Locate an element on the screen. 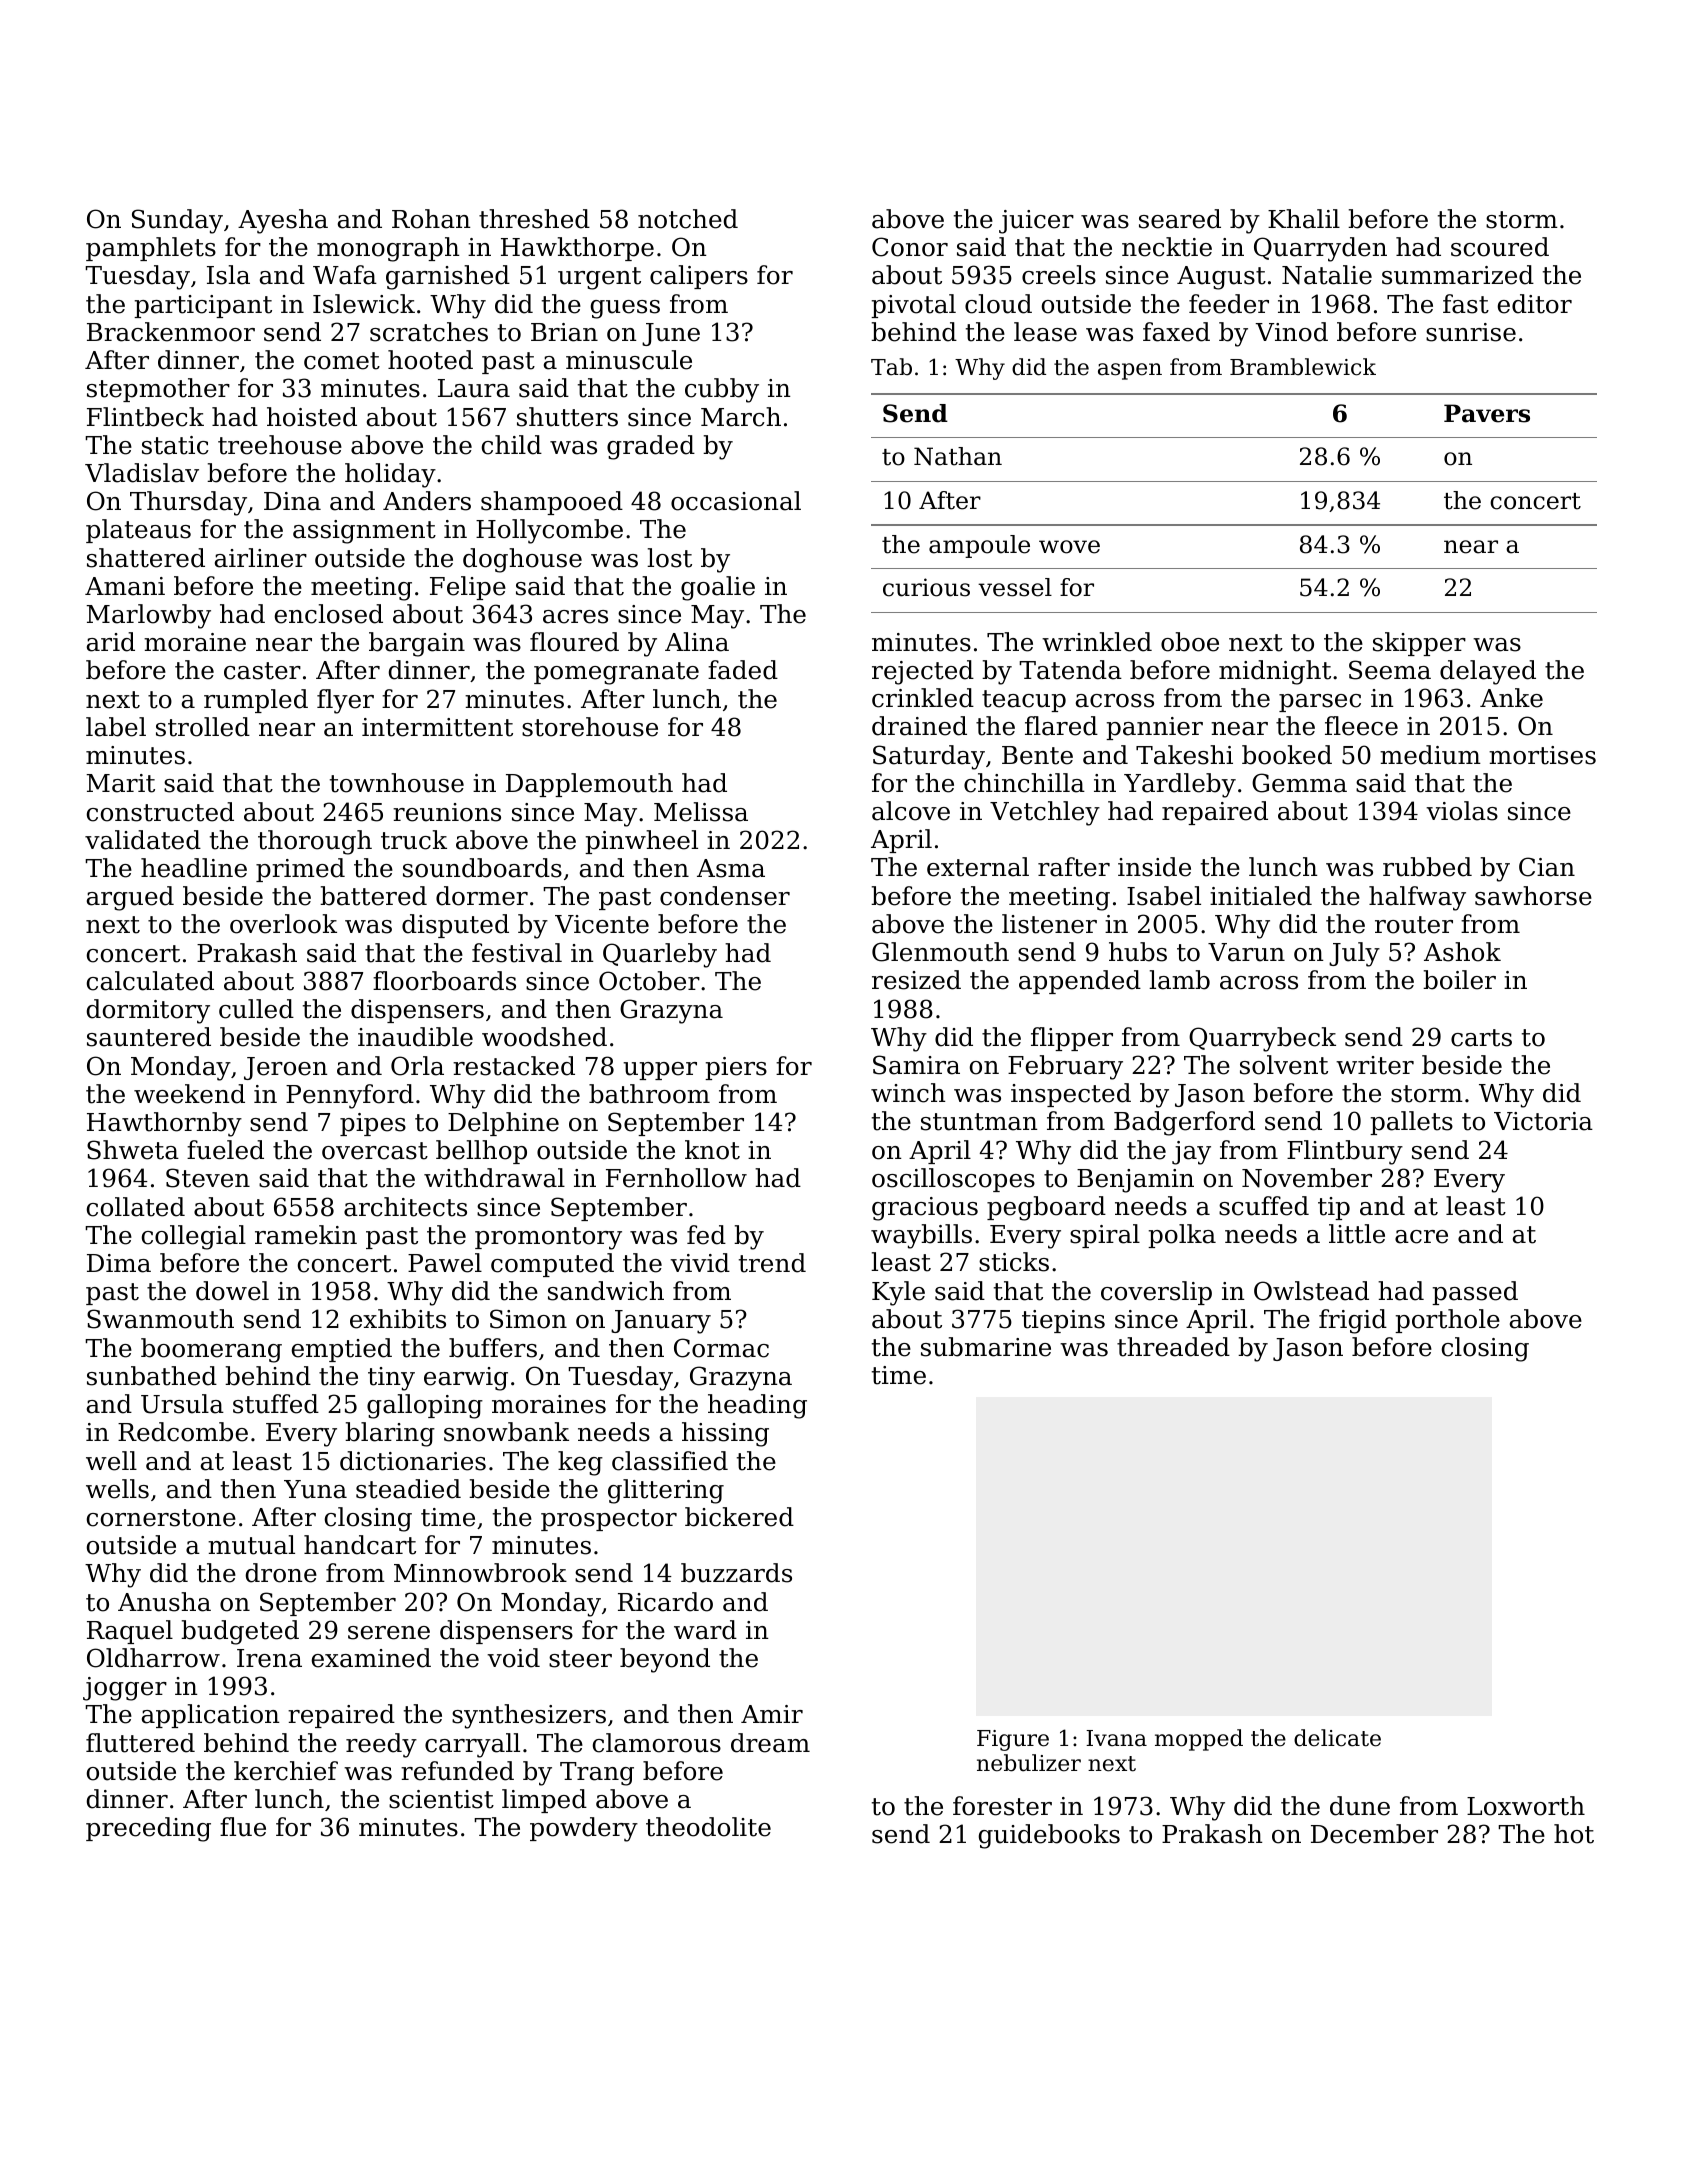 The height and width of the screenshot is (2178, 1683). Pawel is located at coordinates (445, 1263).
